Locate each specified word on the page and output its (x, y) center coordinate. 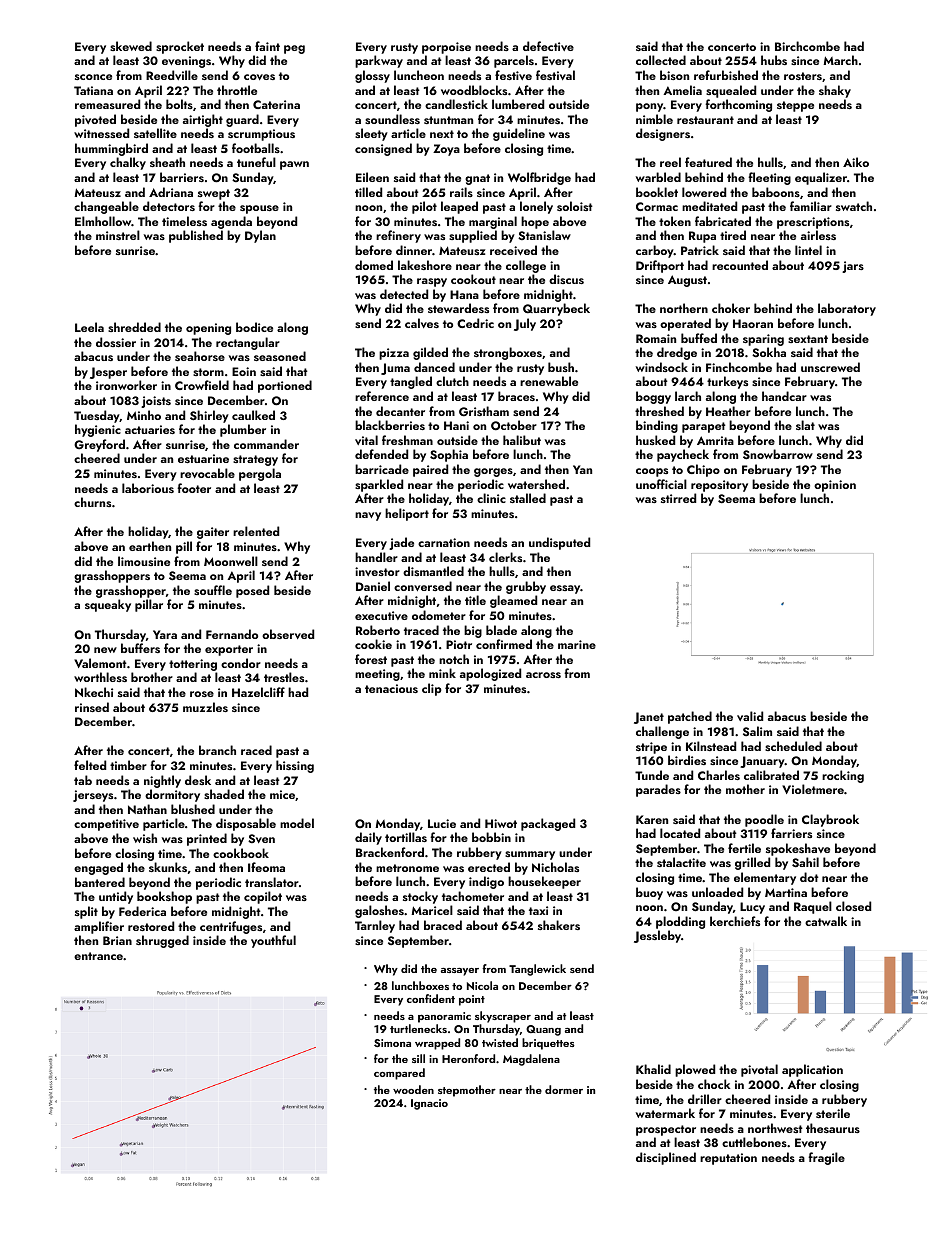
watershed (536, 484)
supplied (473, 236)
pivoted (95, 120)
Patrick (700, 250)
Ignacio (429, 1104)
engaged (98, 868)
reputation (728, 1159)
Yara (165, 634)
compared (399, 1074)
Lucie (442, 823)
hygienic (98, 430)
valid (750, 716)
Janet (649, 718)
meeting (377, 675)
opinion (835, 486)
